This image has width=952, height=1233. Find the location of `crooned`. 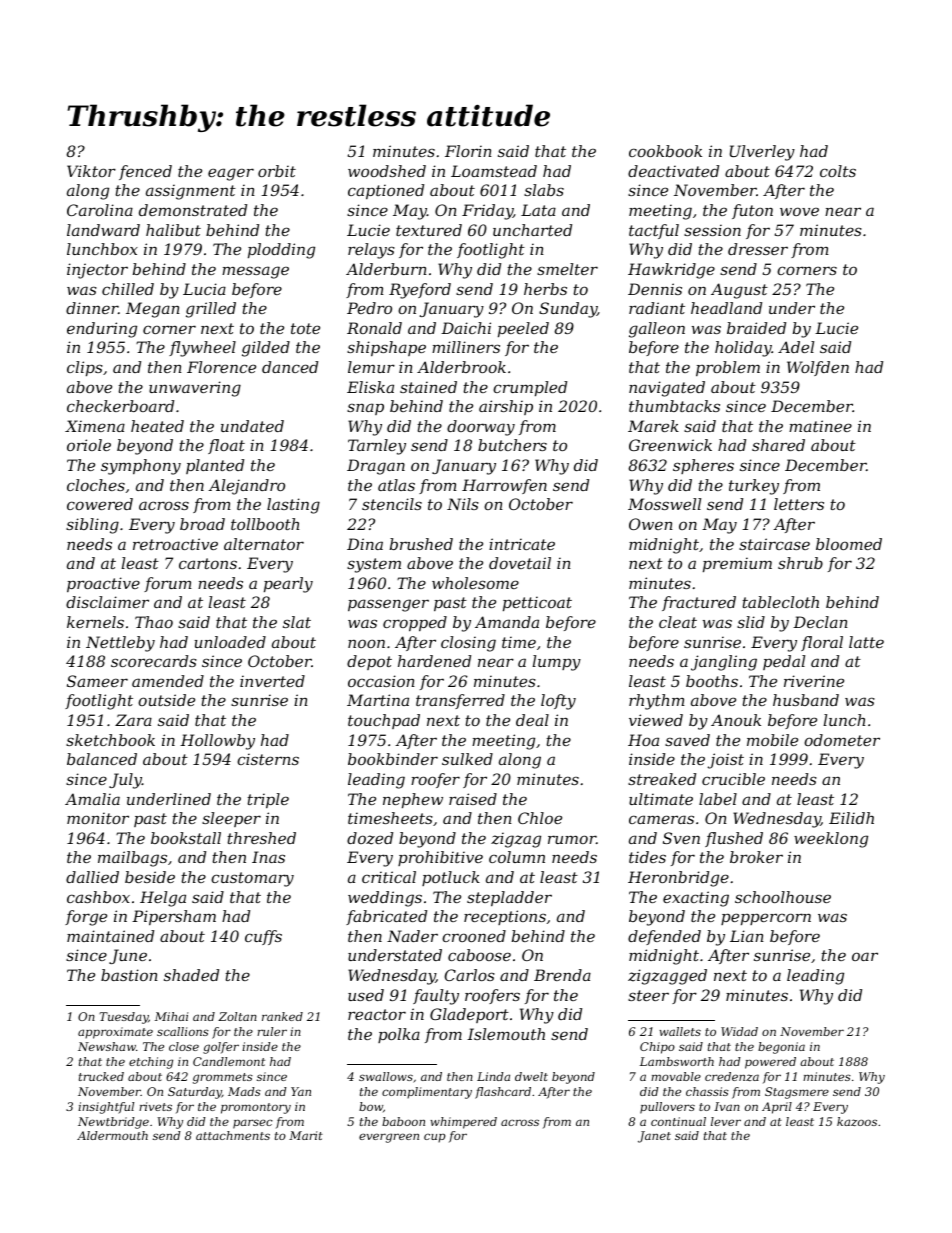

crooned is located at coordinates (474, 936).
